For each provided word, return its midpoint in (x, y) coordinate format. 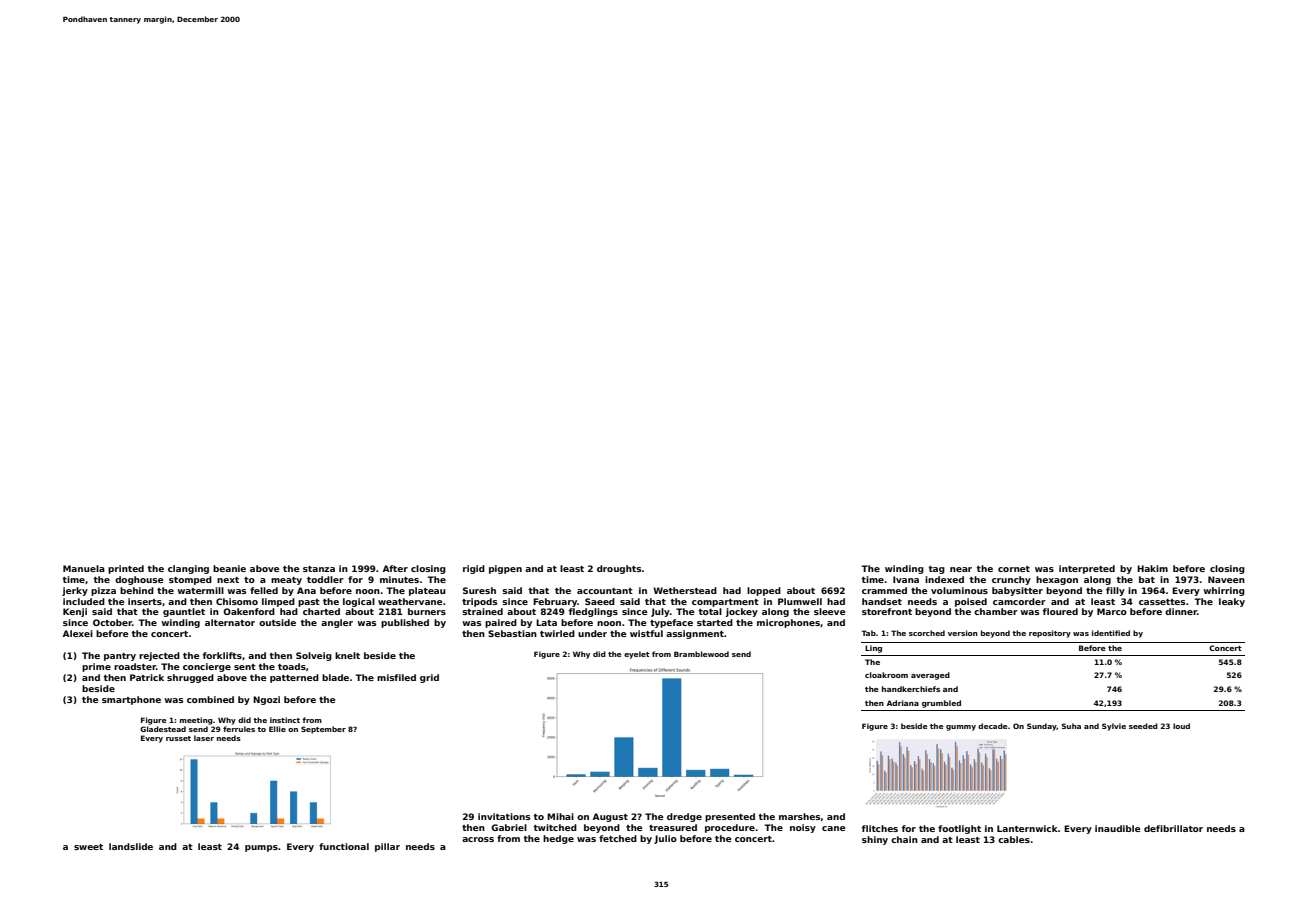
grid (429, 678)
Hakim (1152, 568)
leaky (1232, 602)
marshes (800, 816)
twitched (555, 827)
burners (427, 611)
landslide (131, 846)
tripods (479, 602)
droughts (619, 569)
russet (178, 738)
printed (126, 569)
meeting (196, 721)
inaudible (1118, 828)
